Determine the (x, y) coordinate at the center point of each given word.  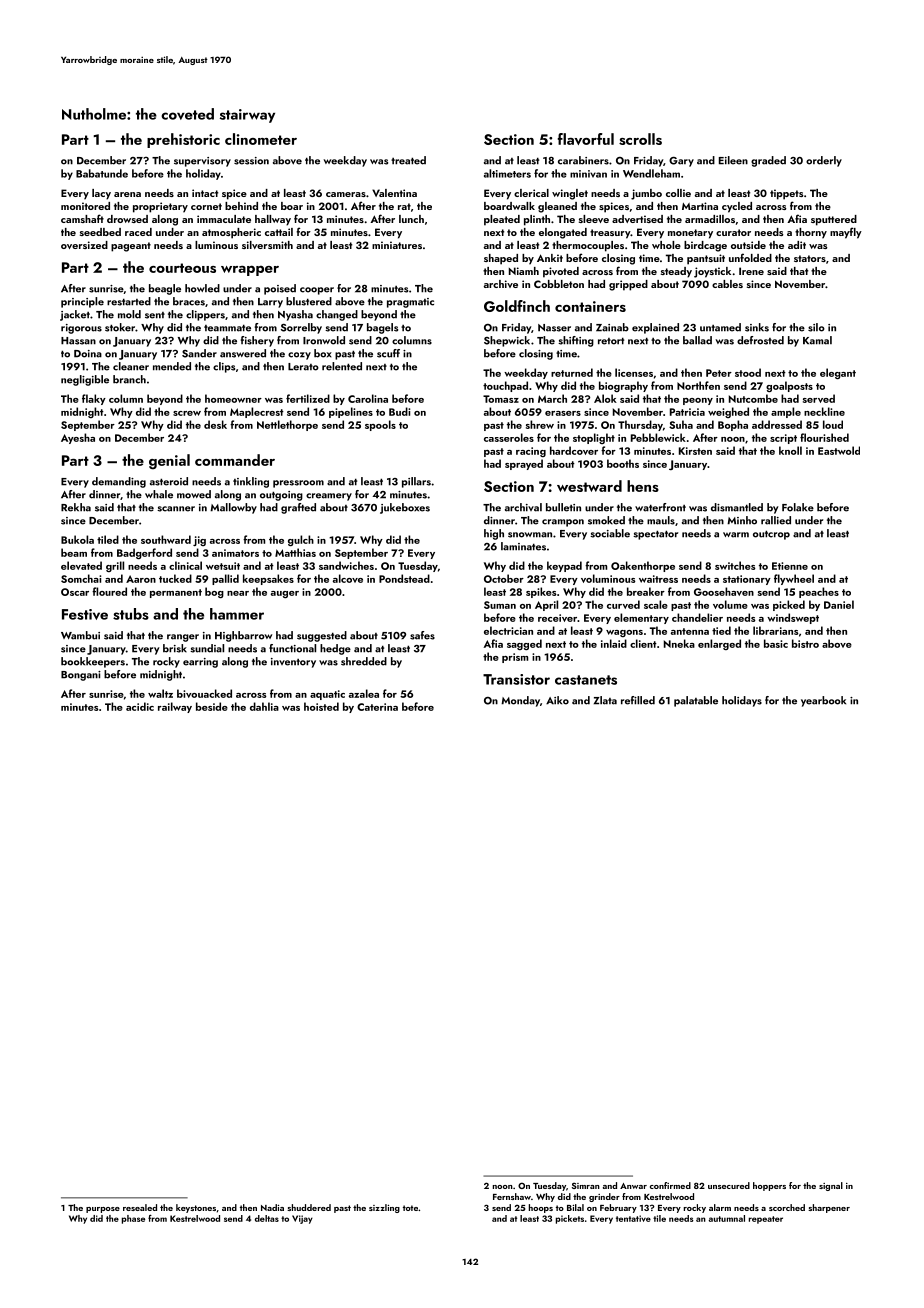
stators (810, 258)
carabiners (583, 160)
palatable (696, 701)
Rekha (76, 507)
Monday (520, 701)
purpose (103, 1210)
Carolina (368, 398)
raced (138, 232)
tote (410, 1208)
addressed (777, 424)
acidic (140, 706)
